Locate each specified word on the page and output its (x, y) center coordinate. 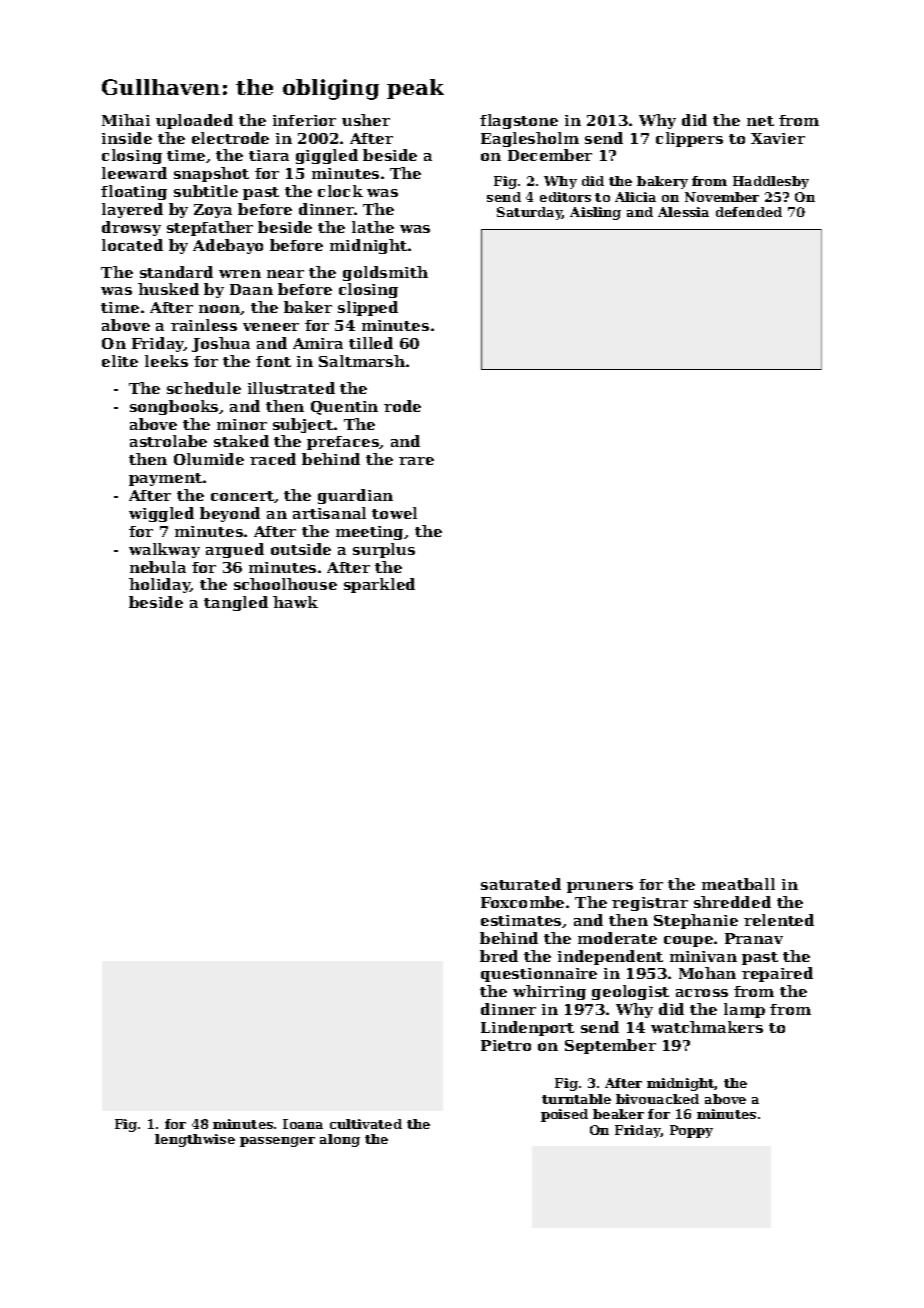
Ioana (303, 1124)
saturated (521, 884)
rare (416, 461)
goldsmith (385, 273)
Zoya (213, 211)
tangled (236, 603)
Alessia (683, 212)
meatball (738, 884)
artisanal (329, 513)
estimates (521, 920)
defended (749, 212)
